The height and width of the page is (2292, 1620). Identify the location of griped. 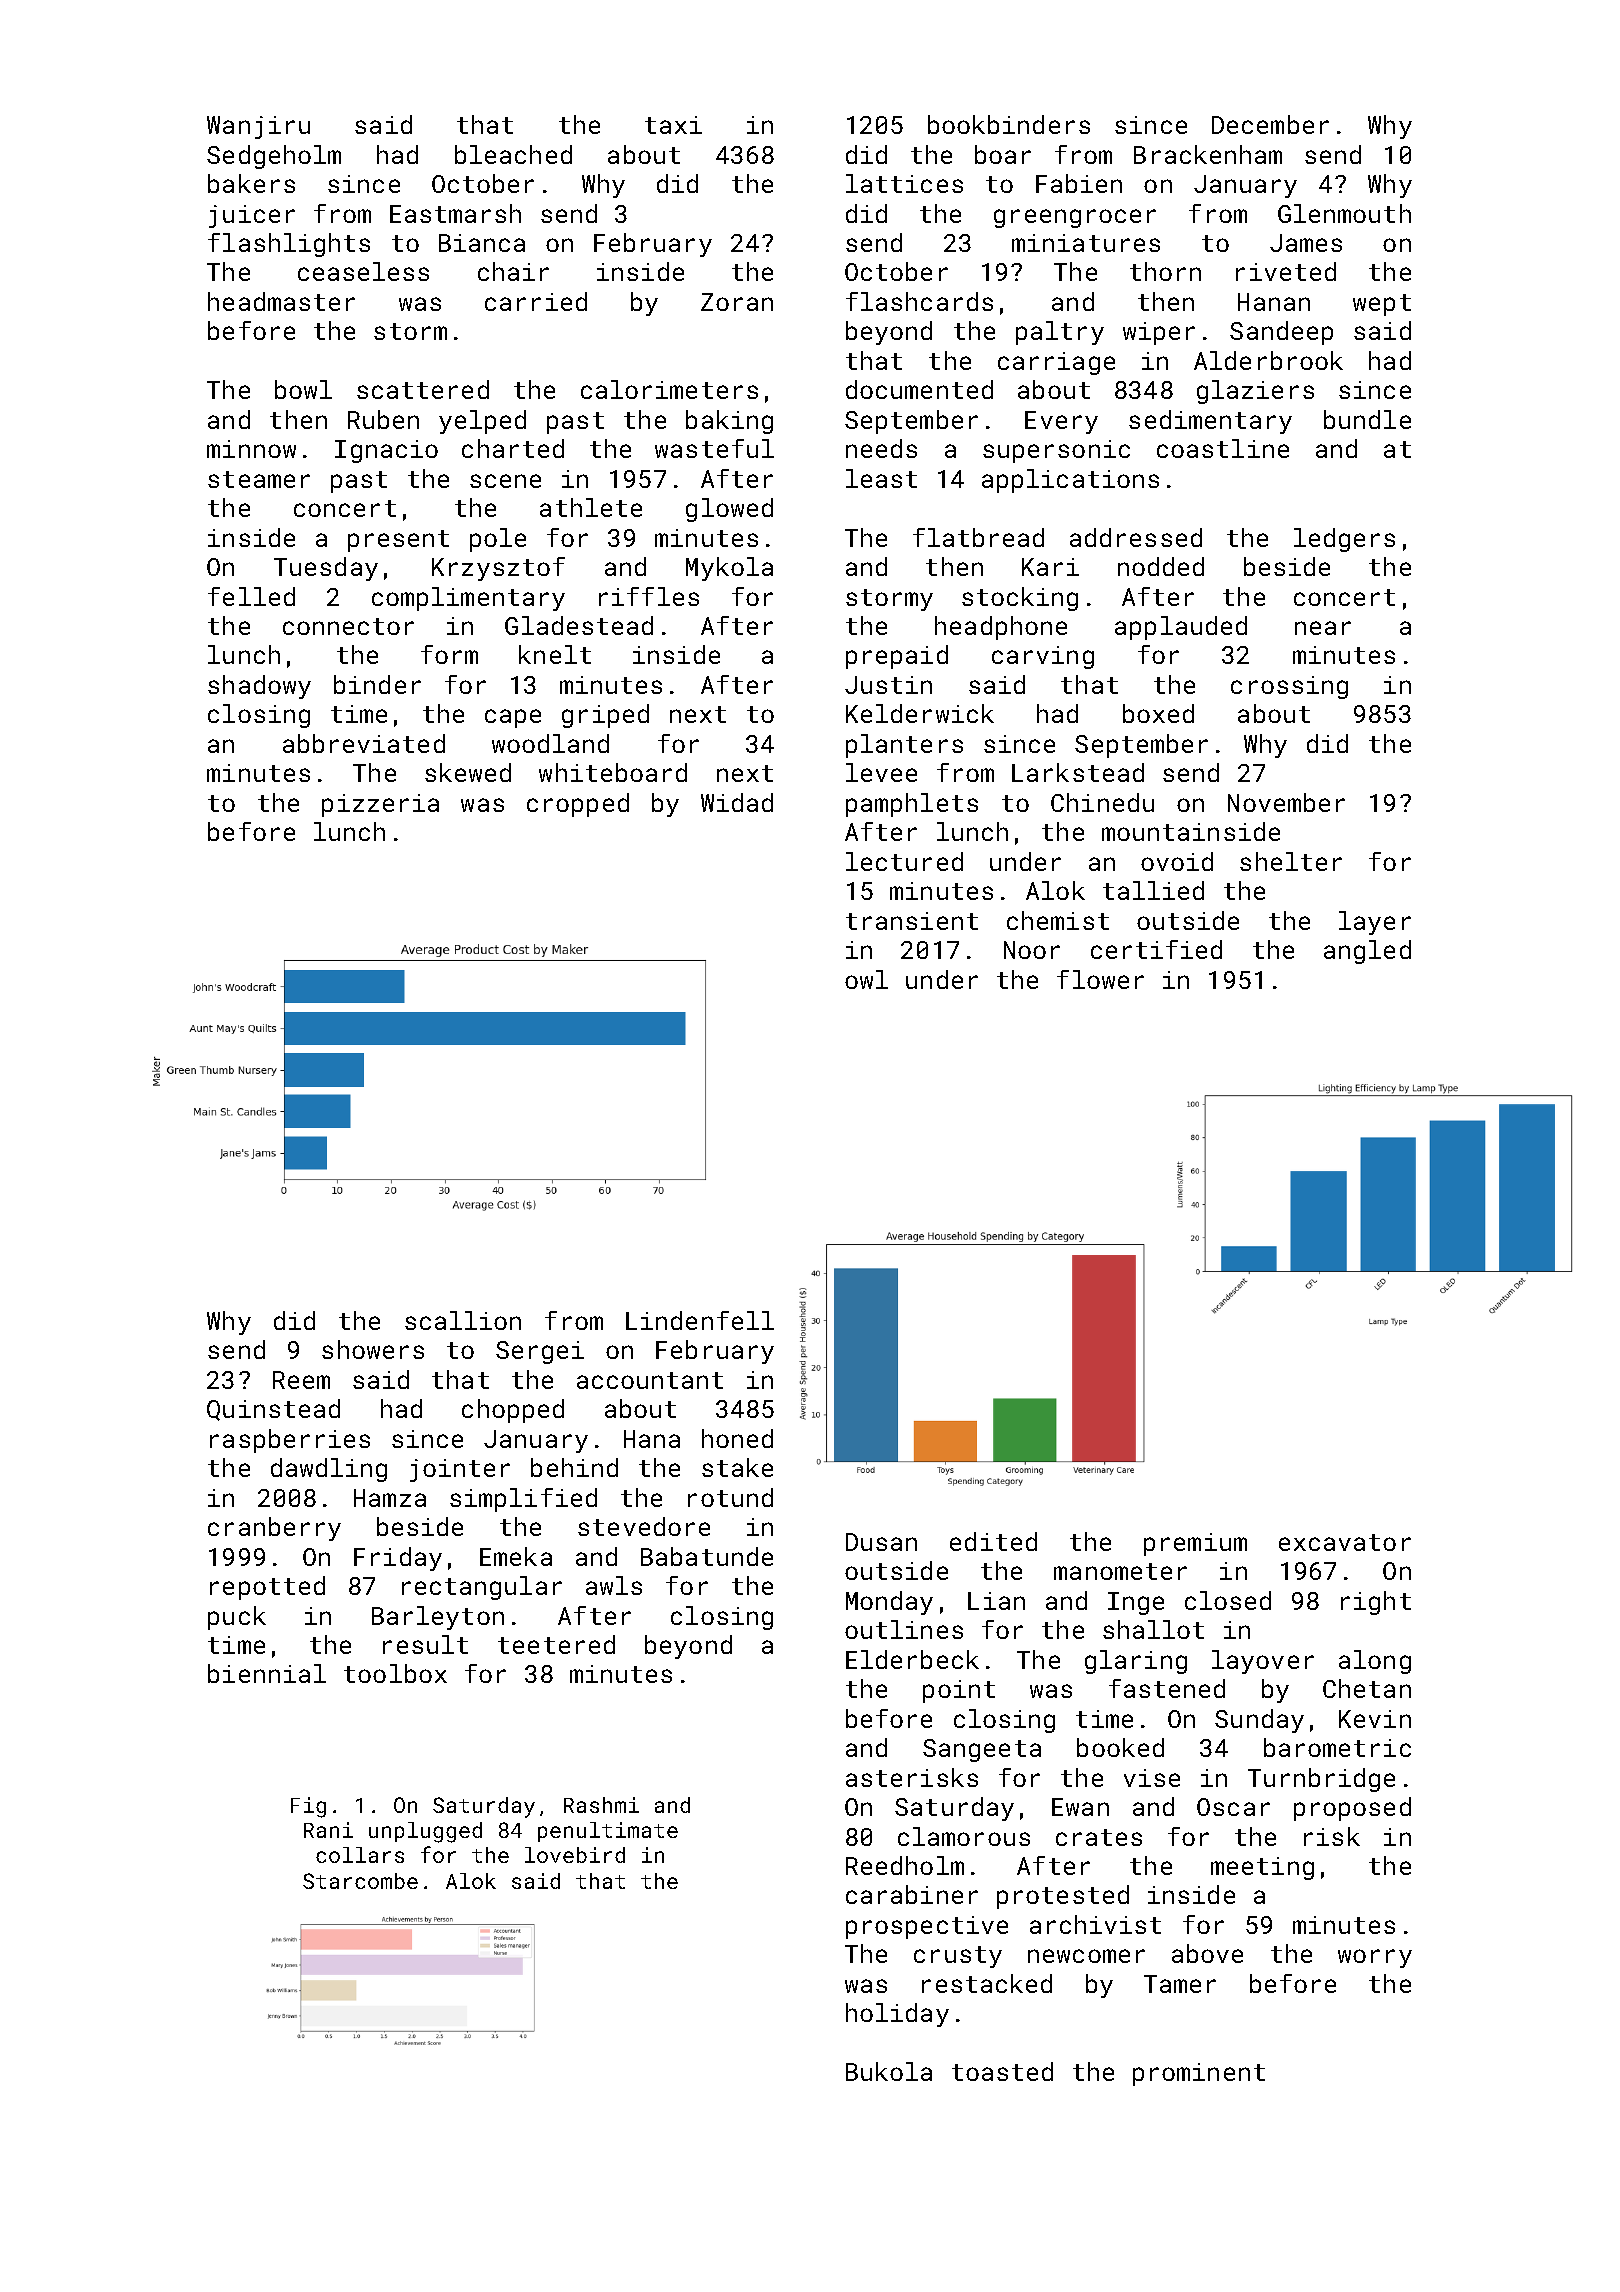
(605, 716).
